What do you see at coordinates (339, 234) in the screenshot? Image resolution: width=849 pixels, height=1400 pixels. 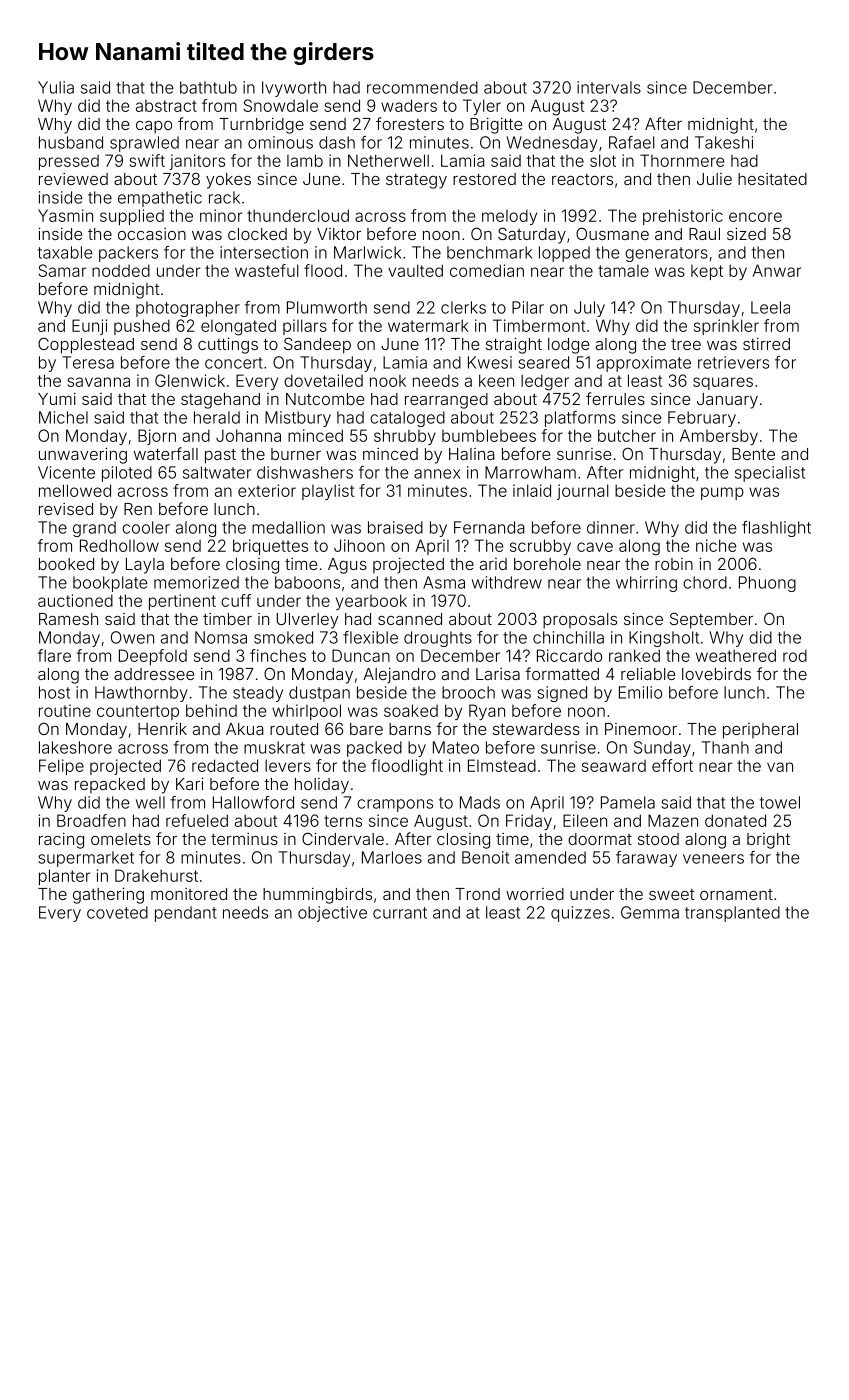 I see `Viktor` at bounding box center [339, 234].
